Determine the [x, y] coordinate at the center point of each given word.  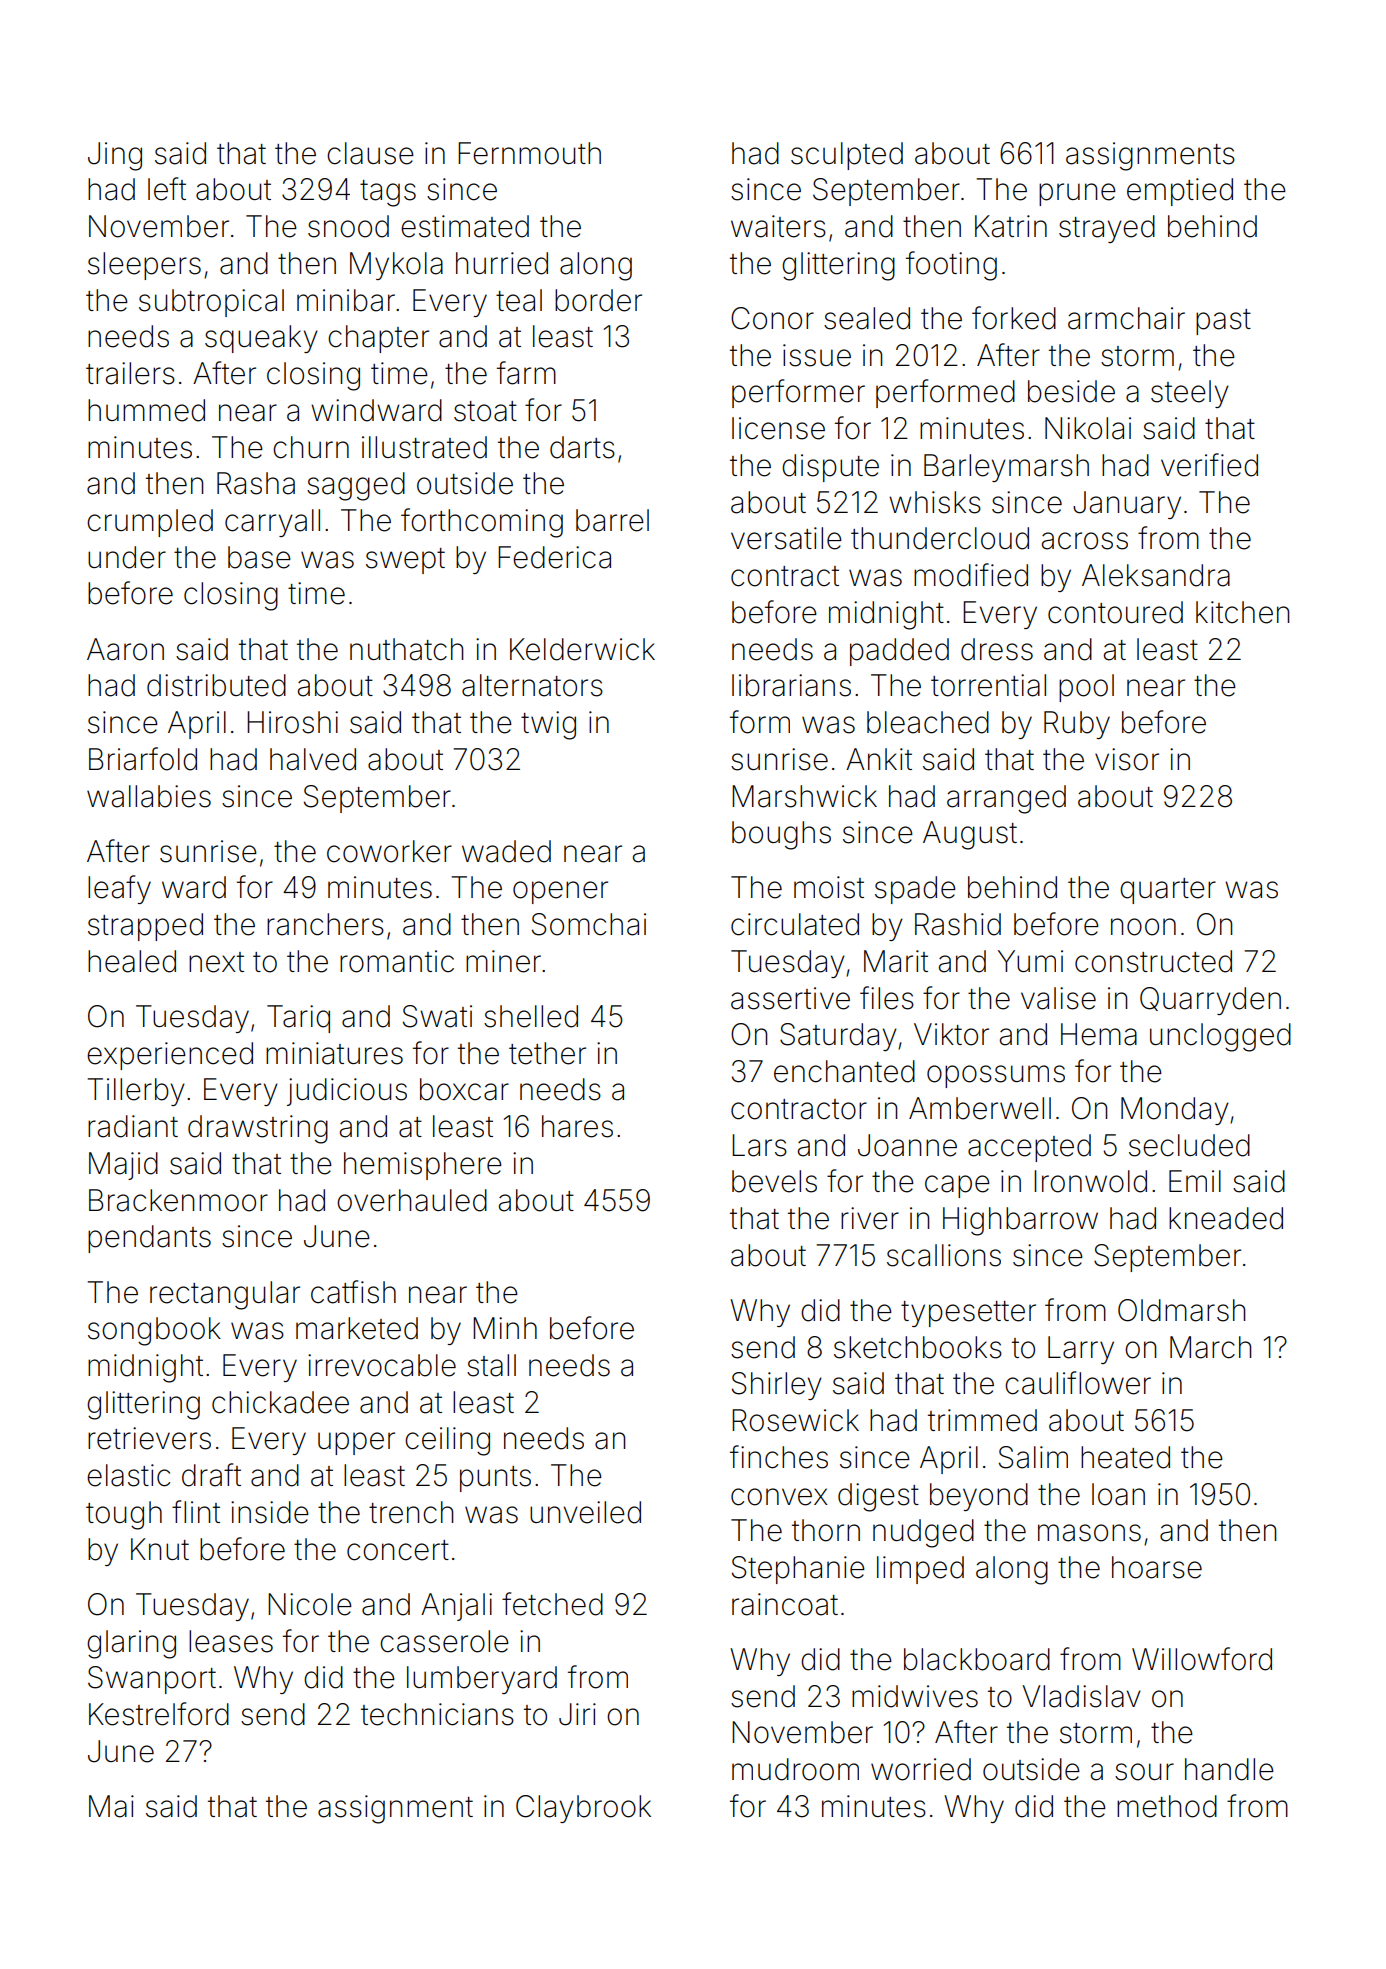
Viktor [951, 1034]
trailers [130, 373]
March [1210, 1347]
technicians [437, 1714]
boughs [781, 835]
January [1127, 505]
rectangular [225, 1295]
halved [313, 759]
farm [526, 373]
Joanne [907, 1145]
